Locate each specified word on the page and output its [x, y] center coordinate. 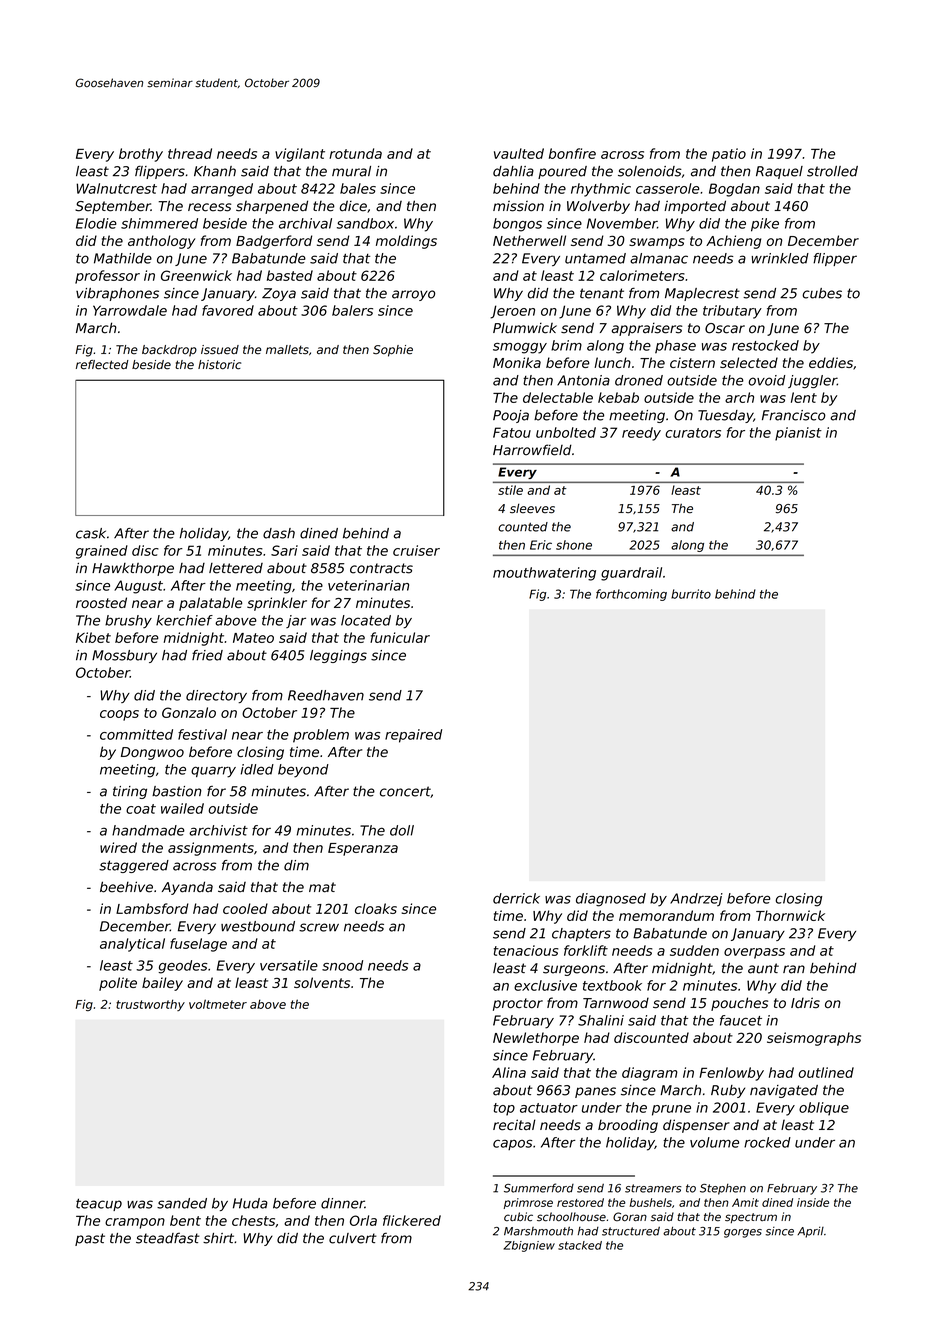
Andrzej [696, 900]
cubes [822, 293]
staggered [134, 866]
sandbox [365, 223]
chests [253, 1220]
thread [190, 153]
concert [405, 792]
